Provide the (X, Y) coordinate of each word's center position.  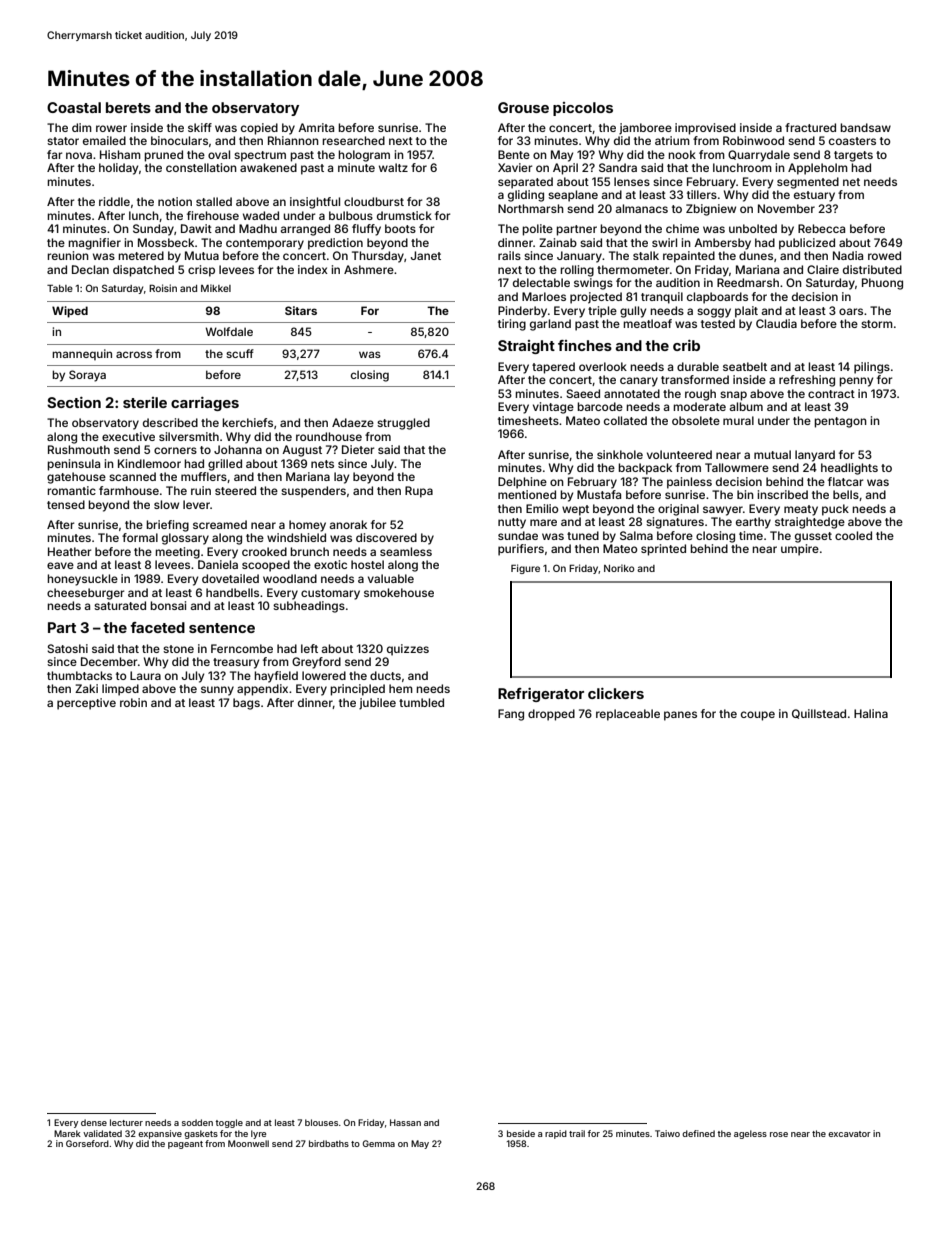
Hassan (405, 1122)
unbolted (753, 228)
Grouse (523, 107)
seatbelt (745, 366)
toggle (229, 1123)
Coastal (74, 107)
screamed (220, 524)
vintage (553, 408)
